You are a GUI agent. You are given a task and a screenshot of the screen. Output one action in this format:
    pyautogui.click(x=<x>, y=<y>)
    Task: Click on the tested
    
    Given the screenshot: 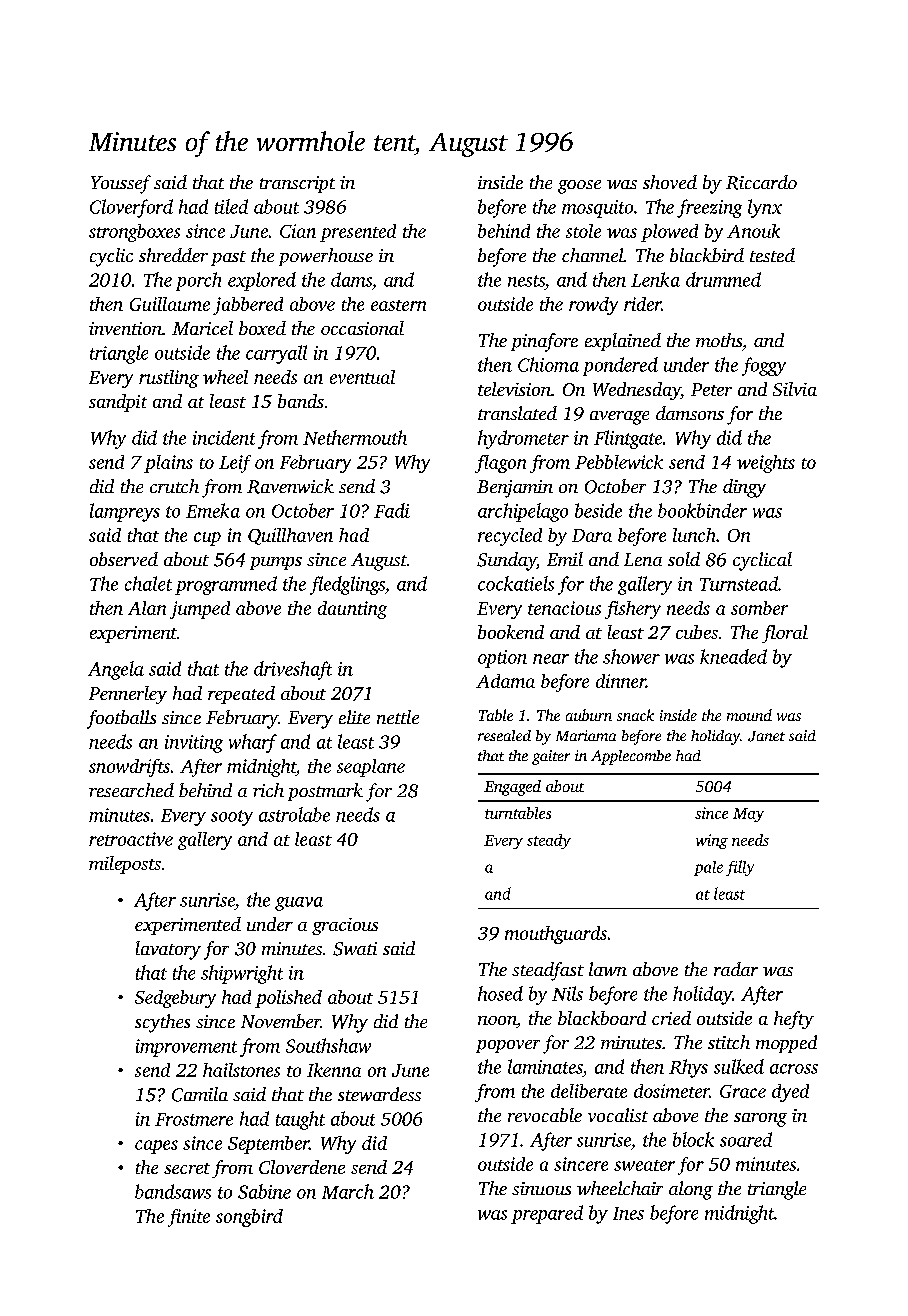 What is the action you would take?
    pyautogui.click(x=772, y=255)
